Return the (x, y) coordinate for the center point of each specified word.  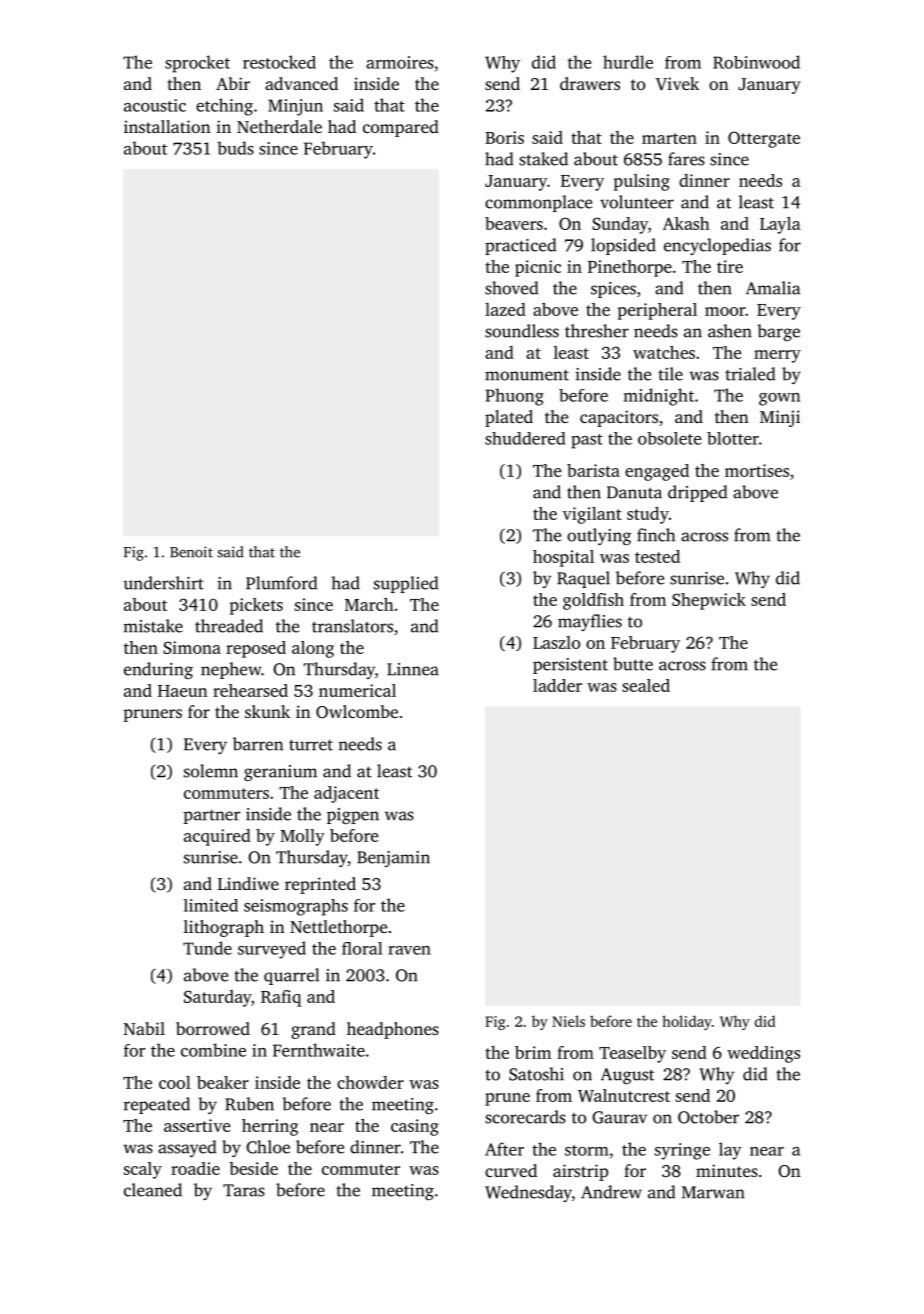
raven (409, 950)
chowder (370, 1082)
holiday (687, 1022)
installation (167, 126)
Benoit (191, 552)
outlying (599, 536)
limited (211, 905)
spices (613, 290)
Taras (244, 1190)
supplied (406, 584)
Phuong (514, 397)
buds (235, 148)
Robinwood (756, 62)
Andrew (611, 1192)
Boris (504, 137)
